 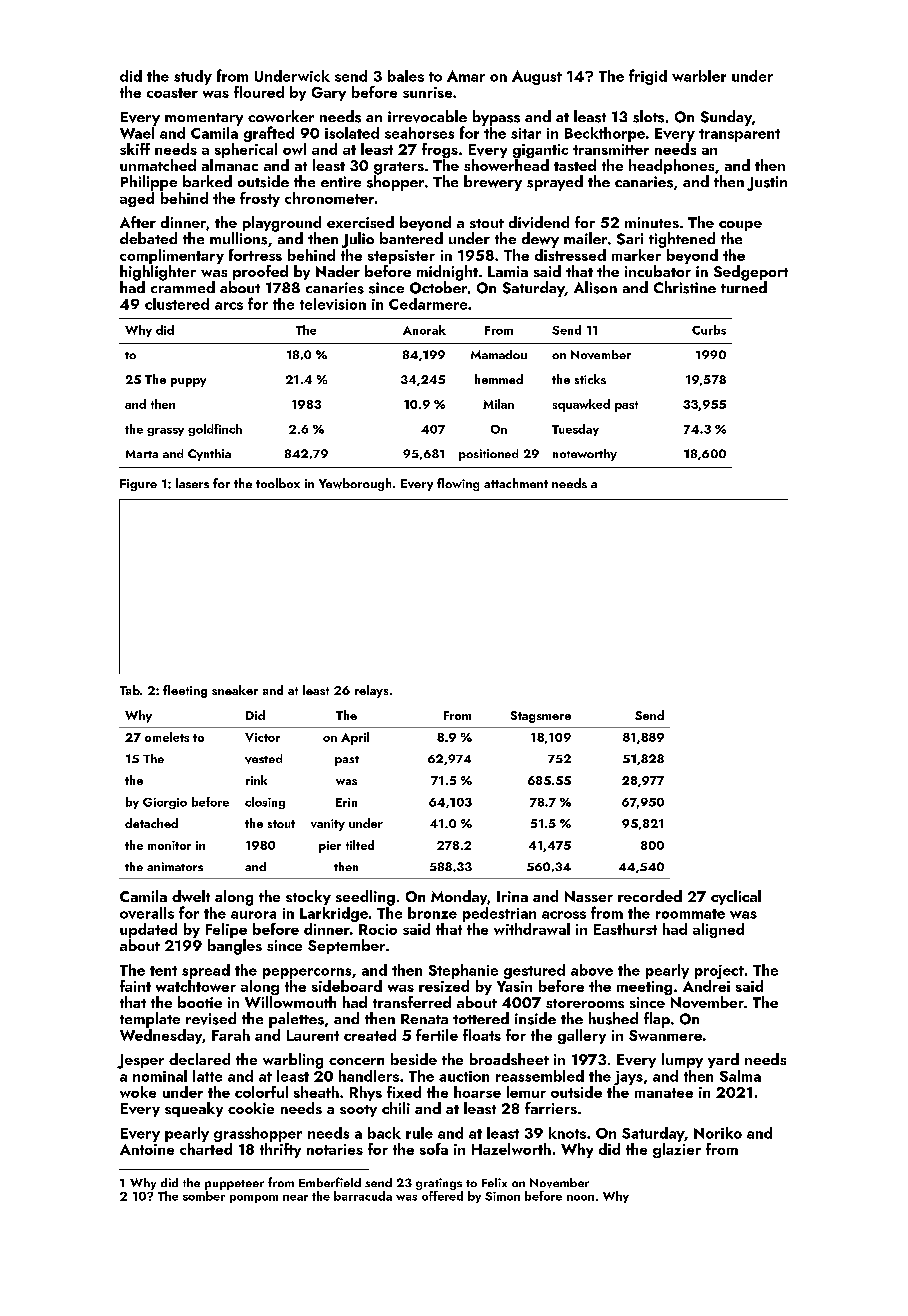 What do you see at coordinates (290, 1002) in the document?
I see `Willowmouth` at bounding box center [290, 1002].
